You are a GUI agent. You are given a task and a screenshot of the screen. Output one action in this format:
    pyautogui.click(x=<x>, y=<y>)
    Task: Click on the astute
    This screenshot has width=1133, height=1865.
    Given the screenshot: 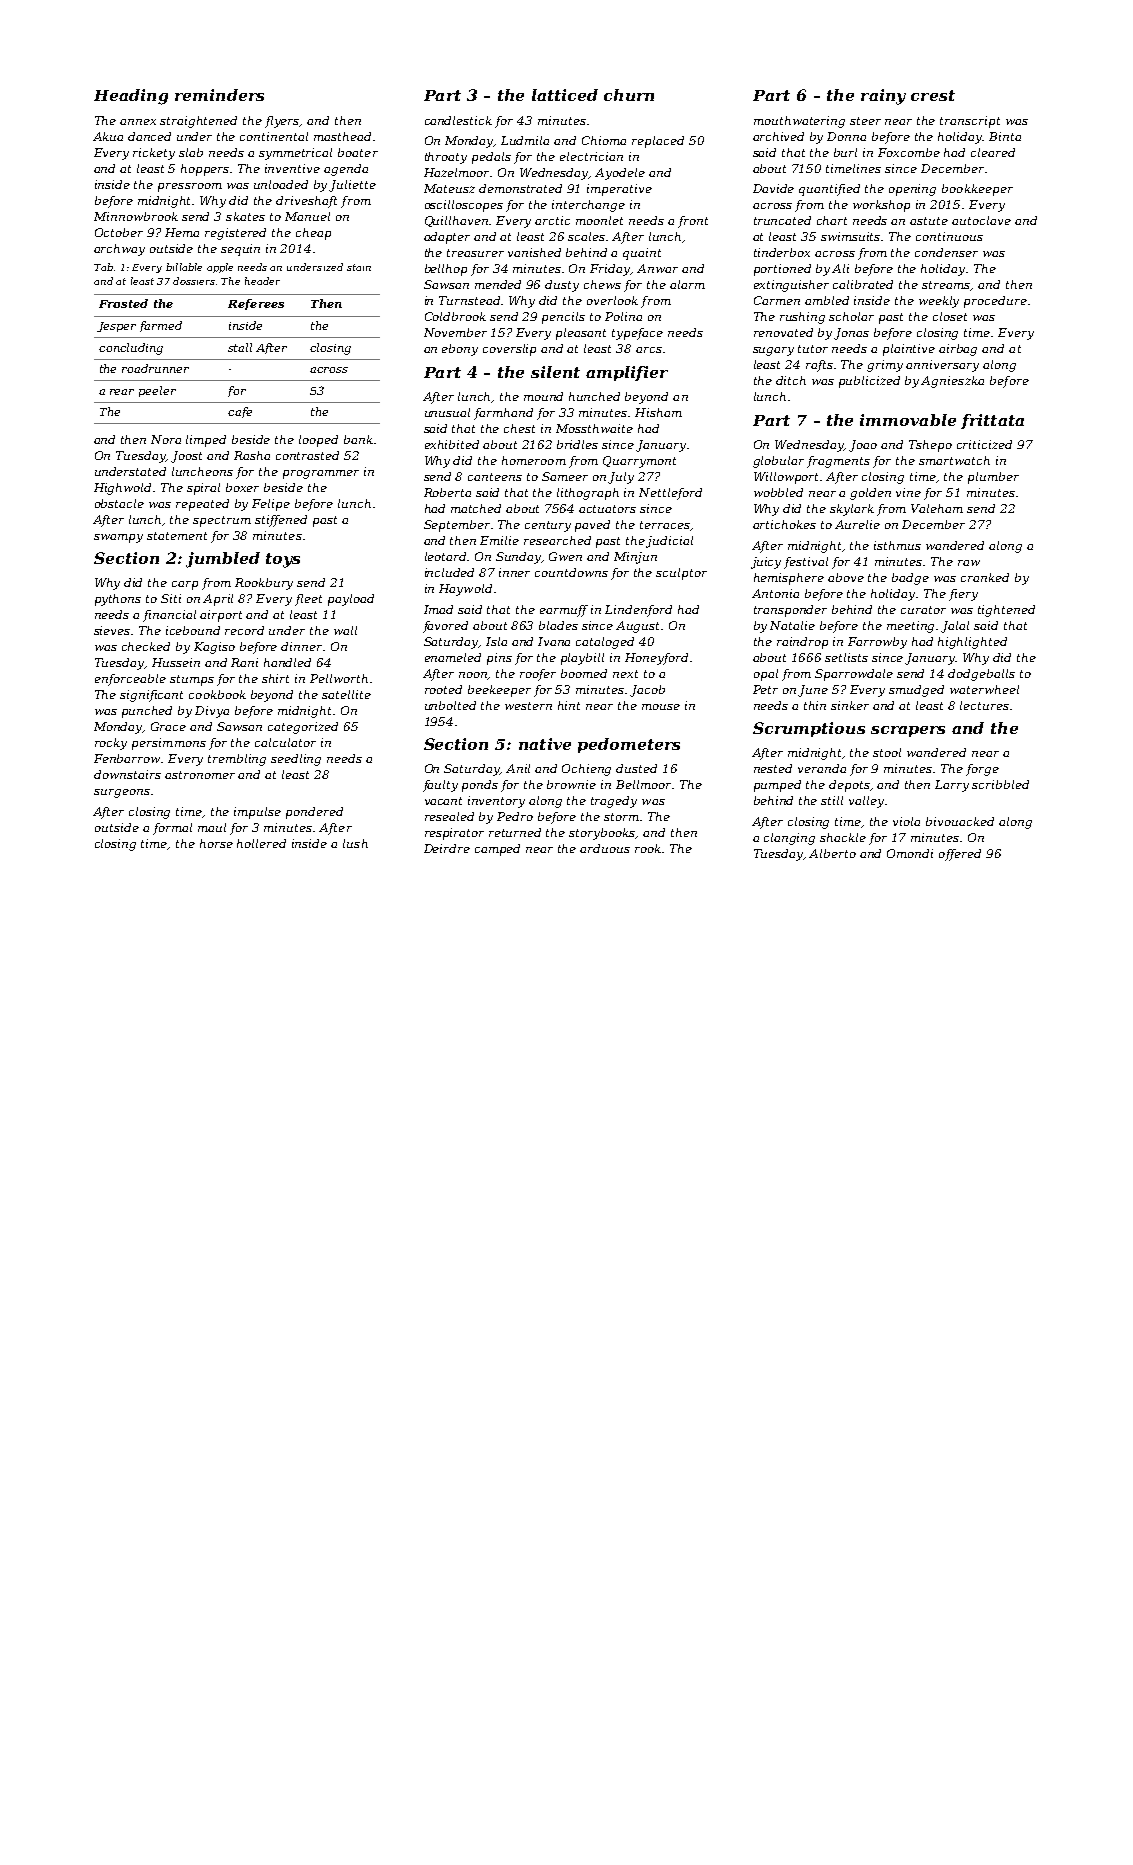 What is the action you would take?
    pyautogui.click(x=929, y=221)
